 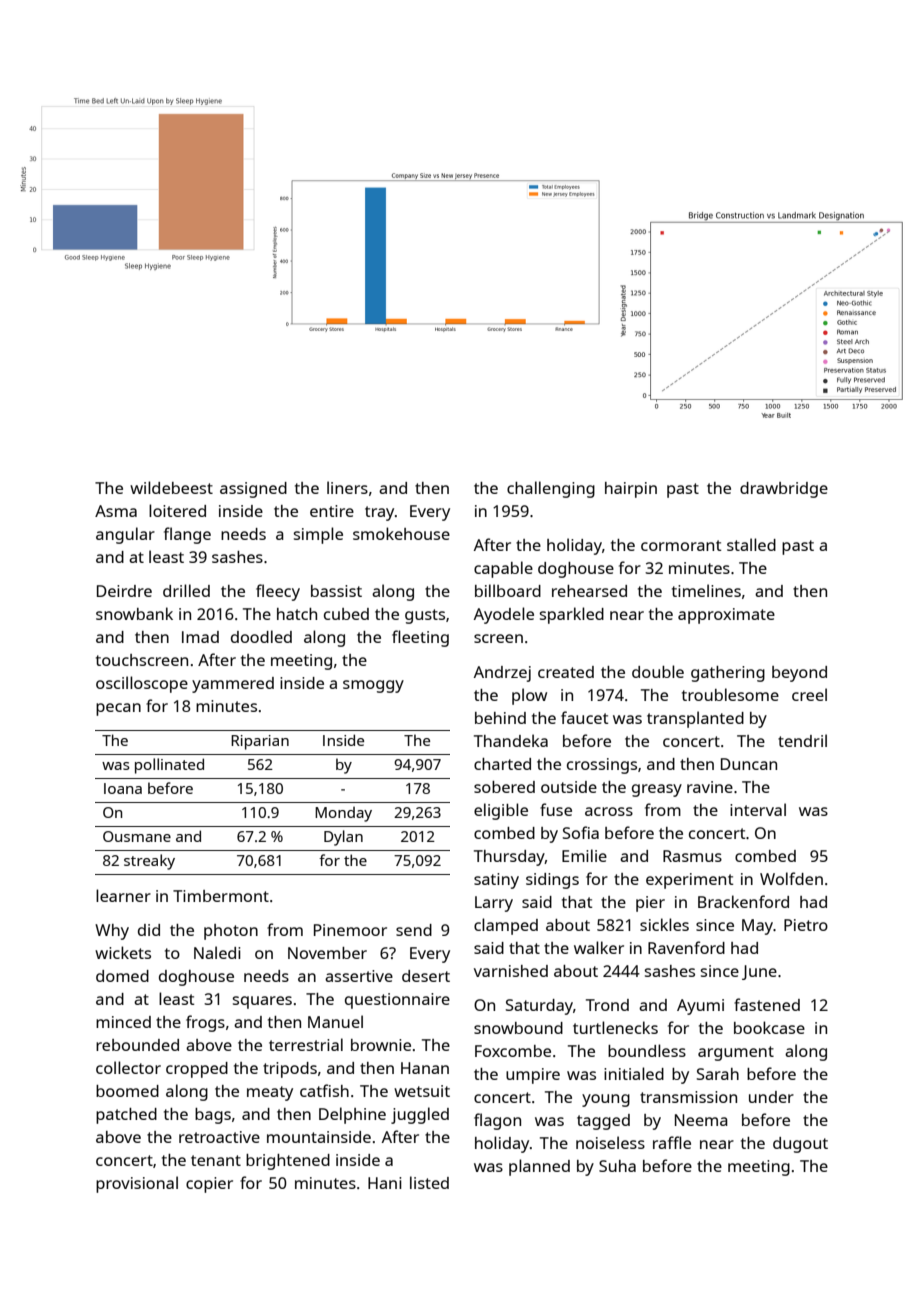 I want to click on smokehouse, so click(x=401, y=533).
